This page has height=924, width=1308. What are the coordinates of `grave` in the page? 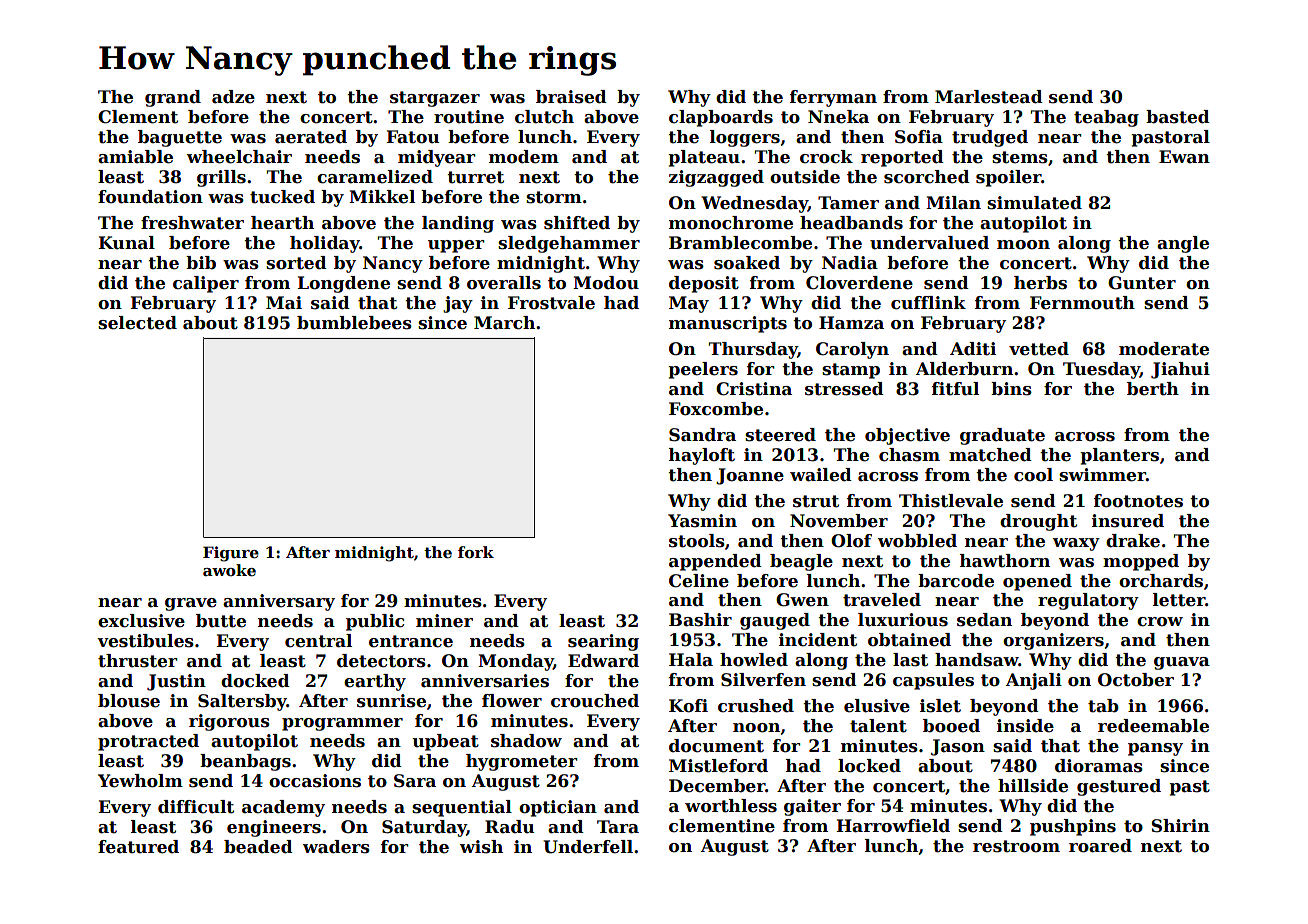 It's located at (191, 604).
